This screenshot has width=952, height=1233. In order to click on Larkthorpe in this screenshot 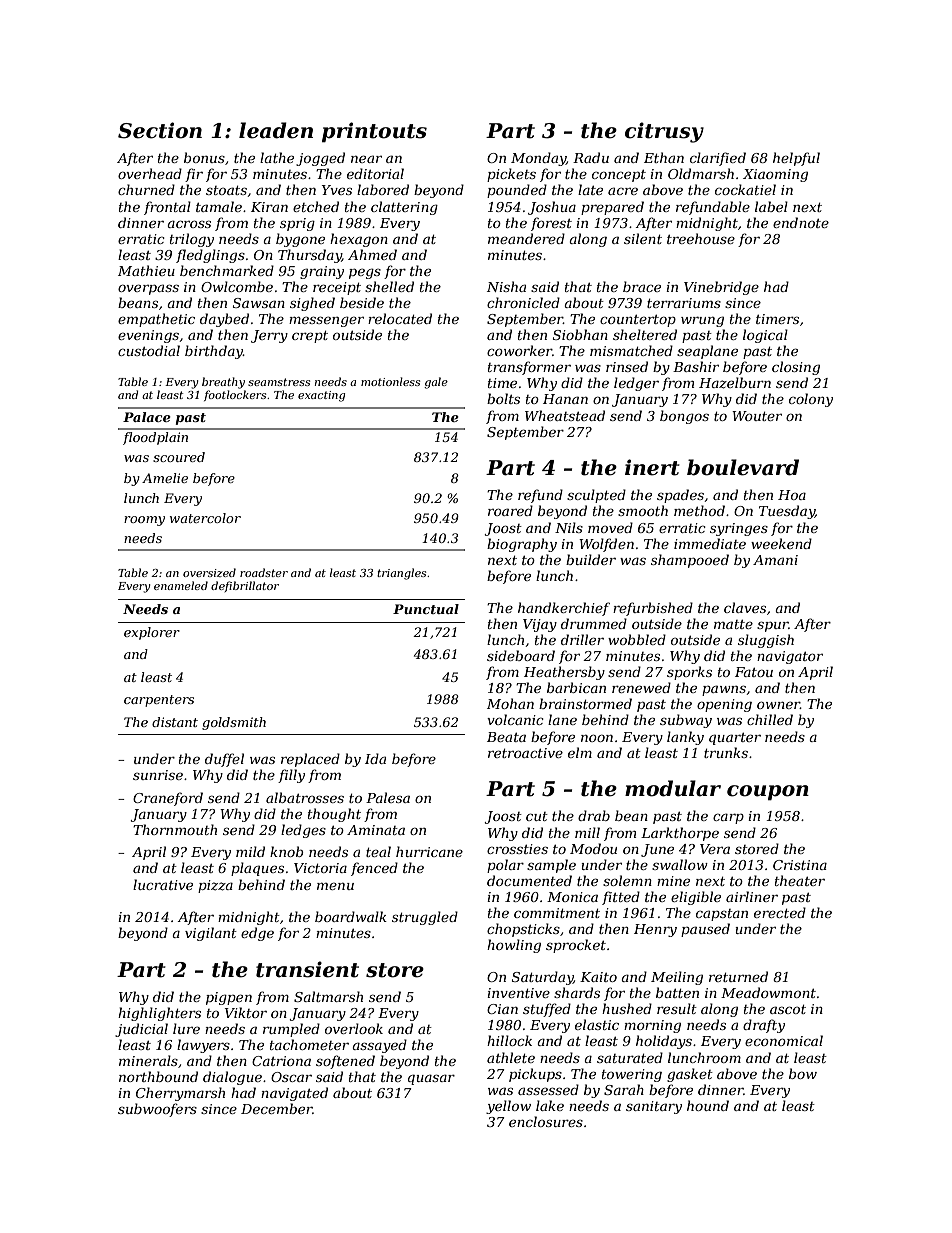, I will do `click(680, 834)`.
